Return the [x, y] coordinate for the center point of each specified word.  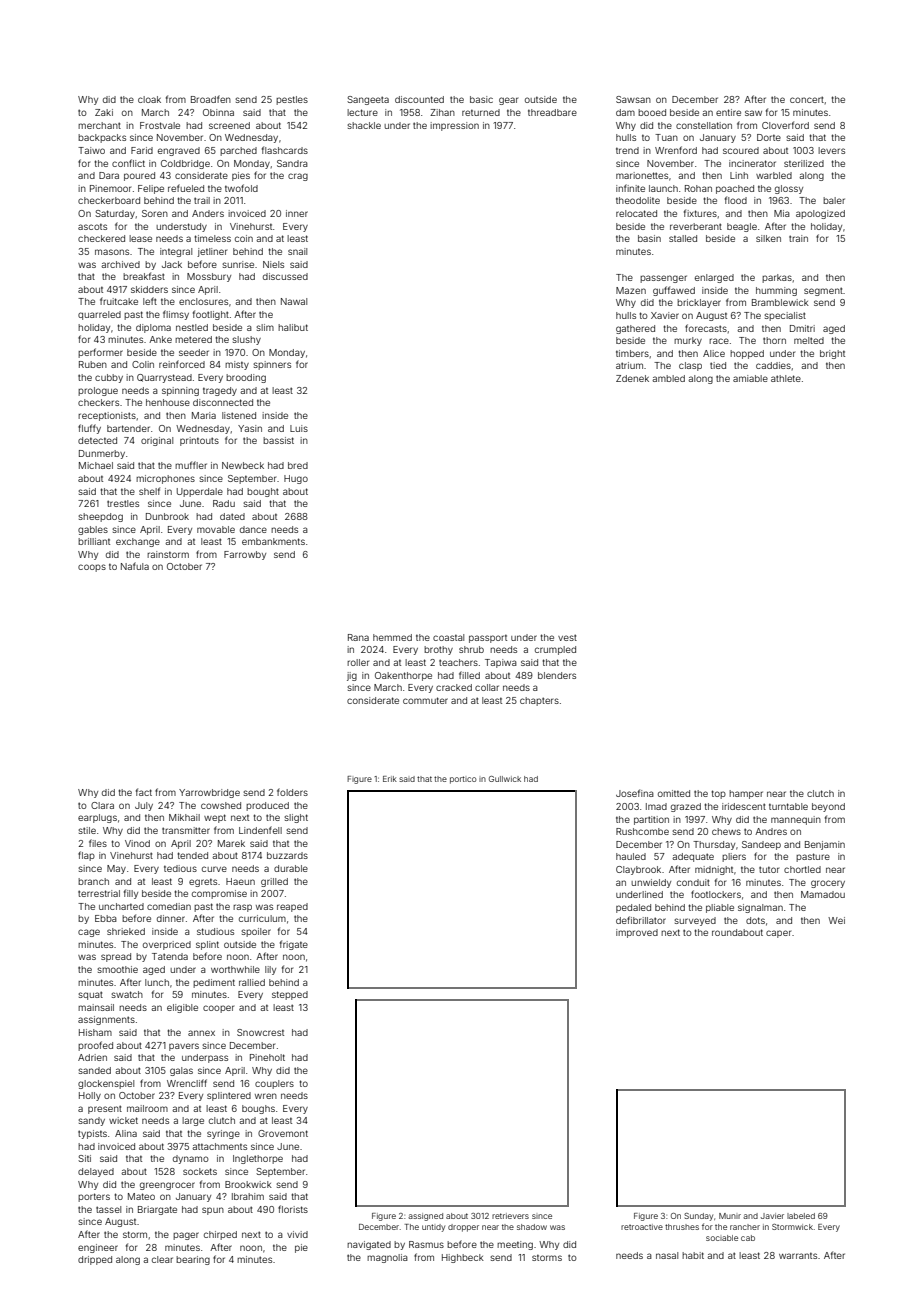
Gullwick [505, 779]
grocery [828, 884]
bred [298, 465]
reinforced [182, 364]
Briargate [157, 1210]
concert [807, 99]
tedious [180, 868]
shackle [364, 125]
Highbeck [463, 1258]
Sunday [698, 1217]
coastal [448, 637]
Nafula [135, 566]
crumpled [555, 650]
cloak [149, 99]
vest [567, 637]
